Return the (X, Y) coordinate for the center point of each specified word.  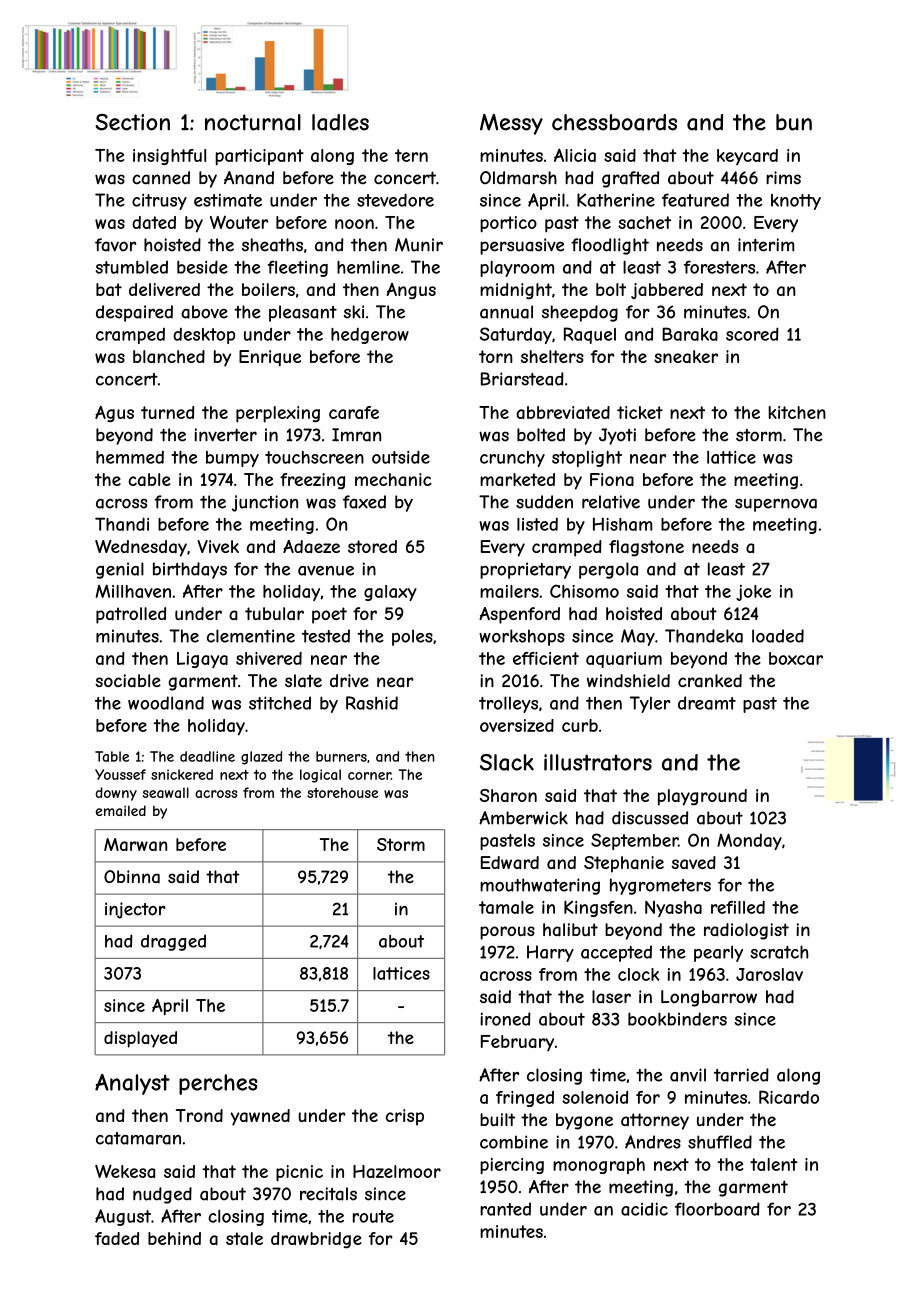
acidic (644, 1209)
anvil (688, 1075)
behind (174, 1238)
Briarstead (522, 379)
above (204, 312)
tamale (506, 907)
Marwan (135, 844)
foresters (719, 267)
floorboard (717, 1209)
